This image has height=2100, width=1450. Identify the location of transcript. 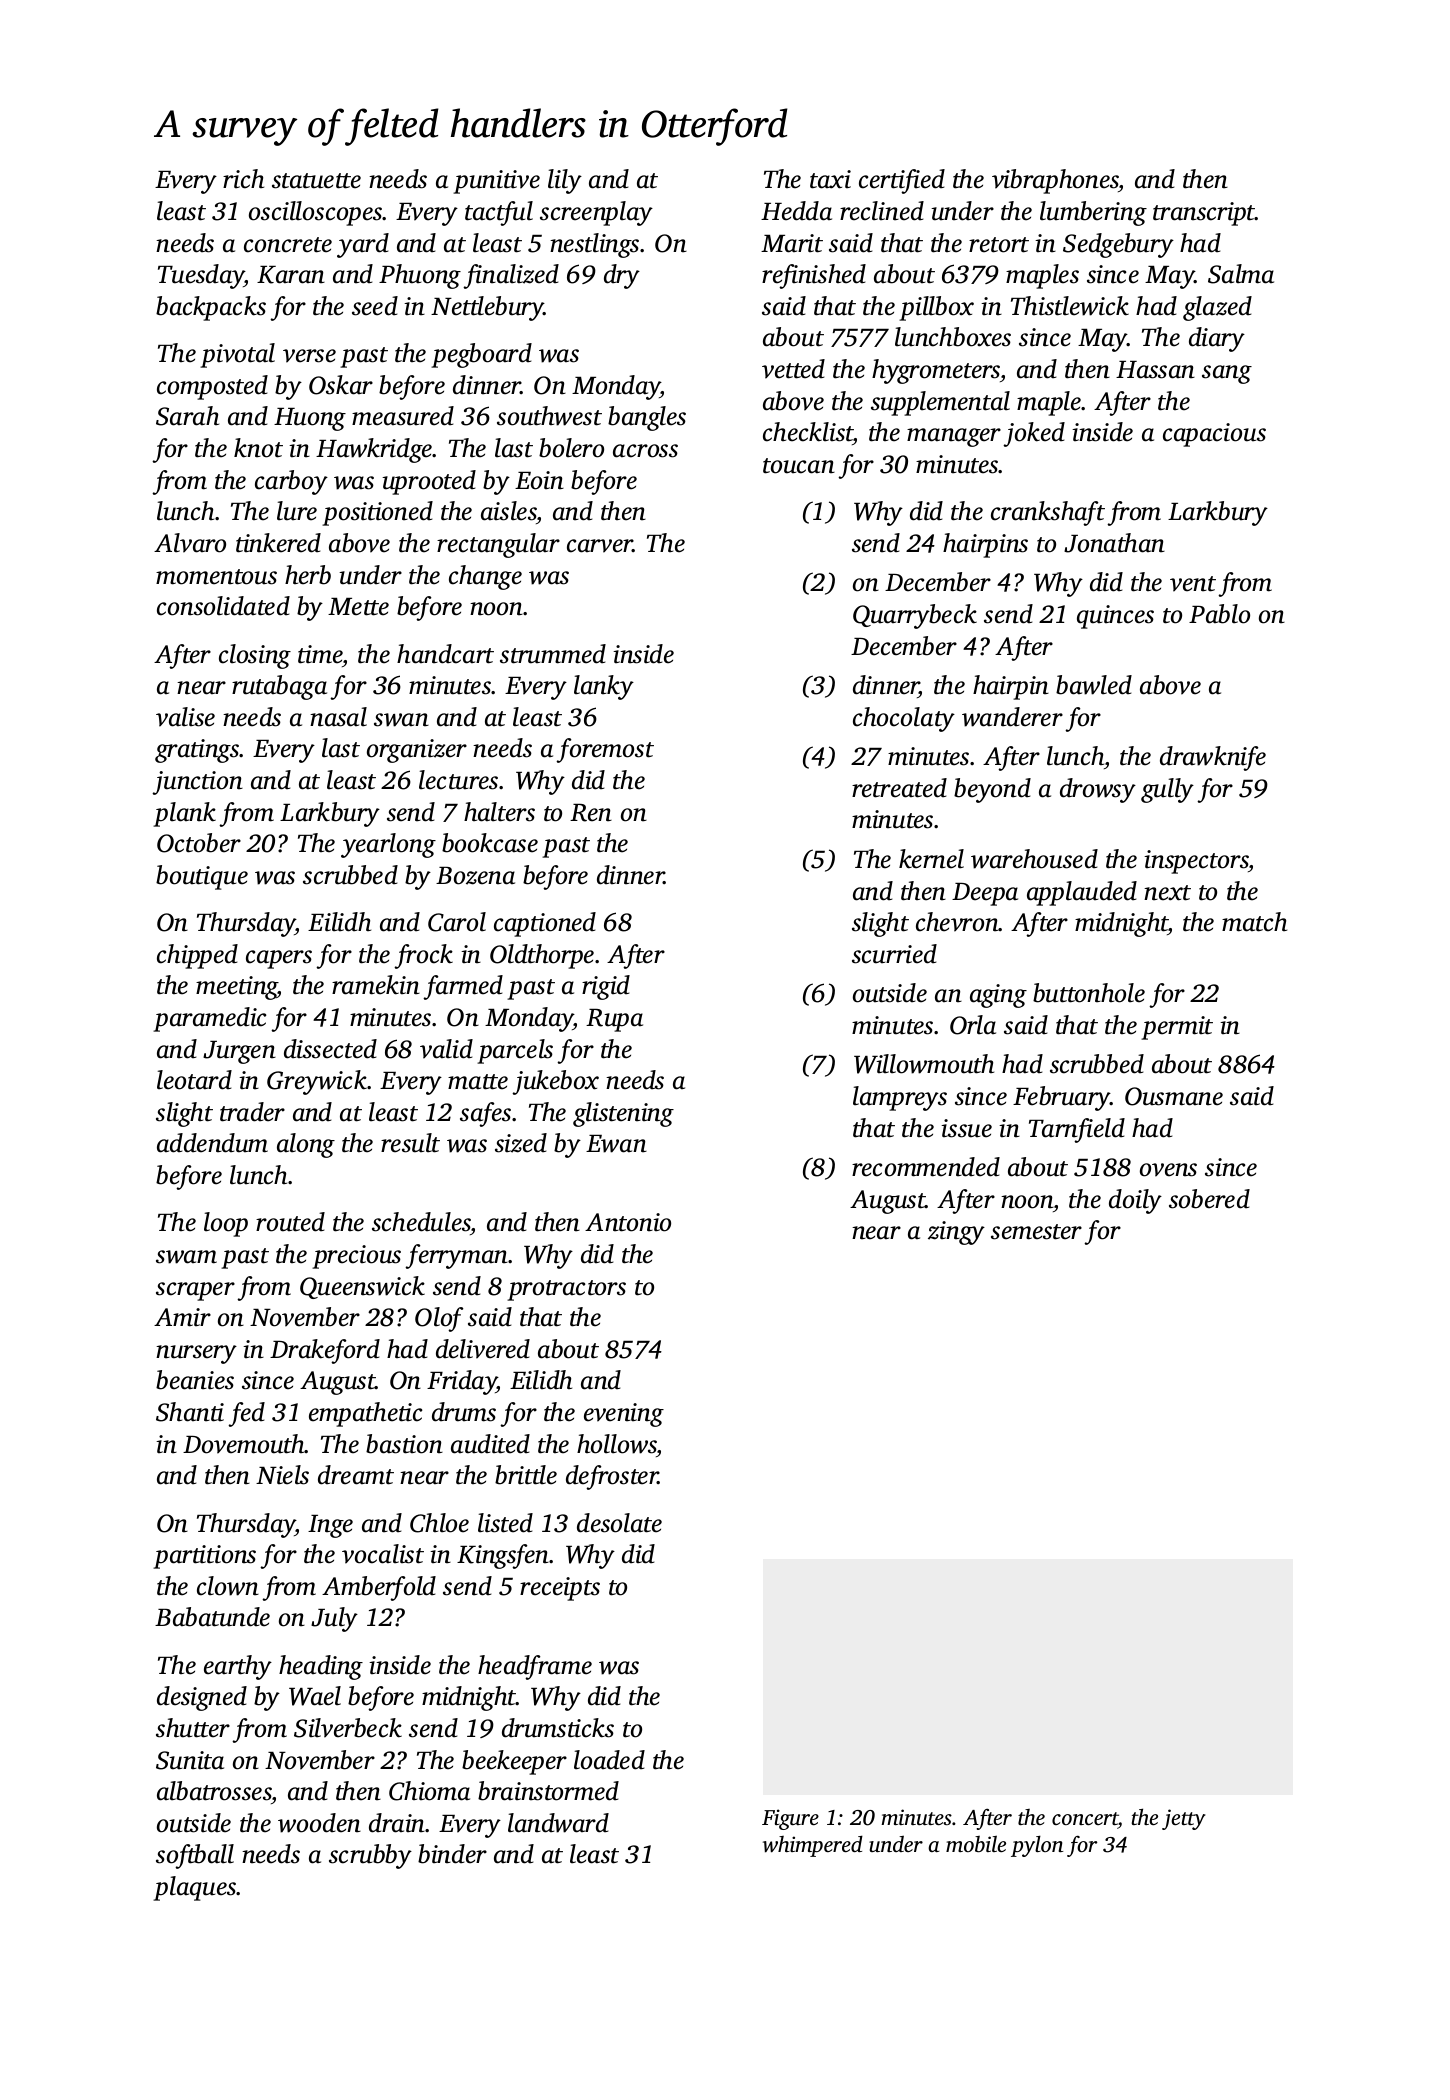
(1204, 214).
